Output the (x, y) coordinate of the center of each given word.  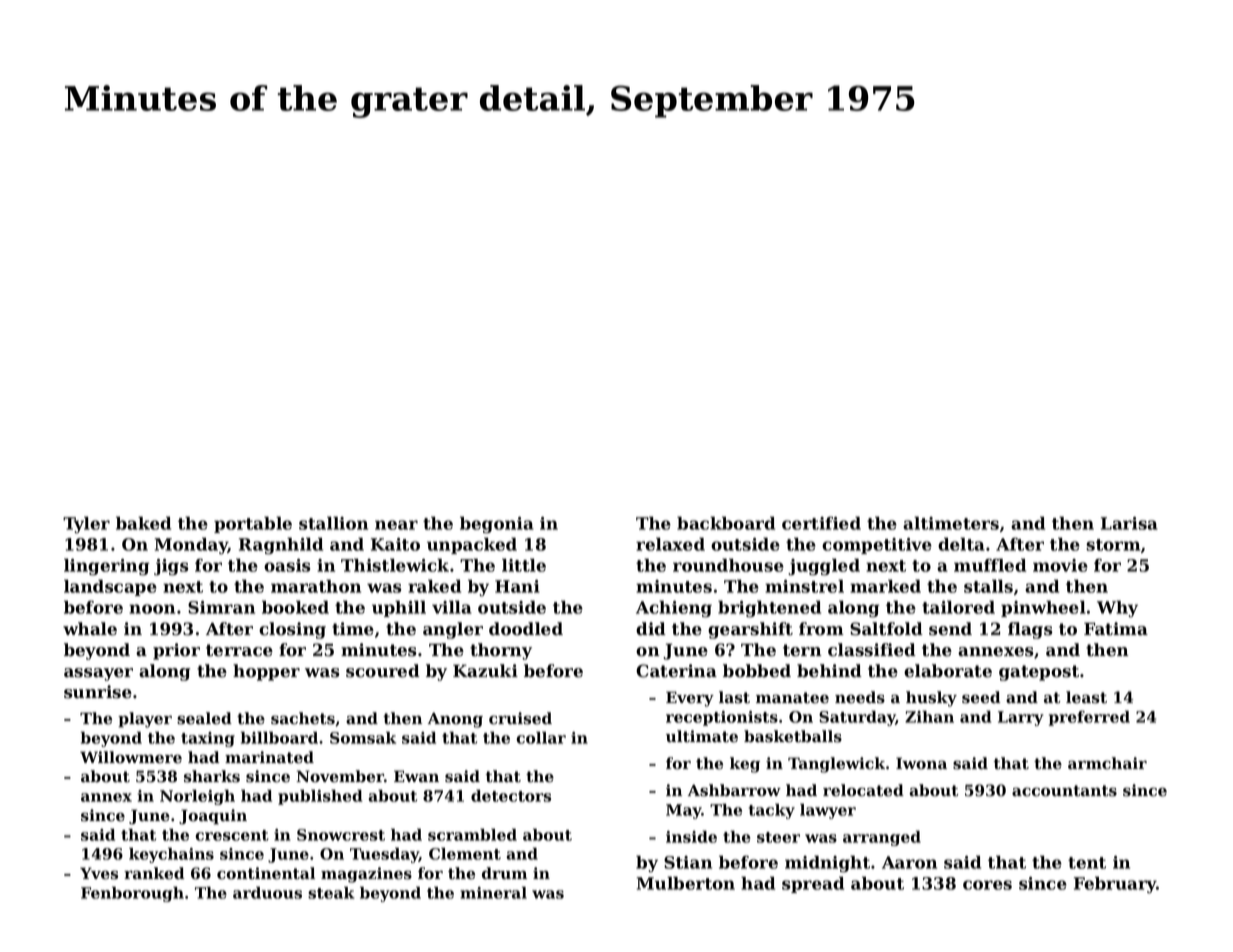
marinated (269, 757)
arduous (267, 893)
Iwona (921, 763)
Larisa (1129, 523)
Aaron (909, 862)
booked (295, 607)
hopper (266, 672)
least (1086, 697)
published (320, 797)
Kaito (395, 544)
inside (691, 836)
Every (690, 699)
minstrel (804, 586)
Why (1117, 609)
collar (541, 737)
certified (821, 523)
